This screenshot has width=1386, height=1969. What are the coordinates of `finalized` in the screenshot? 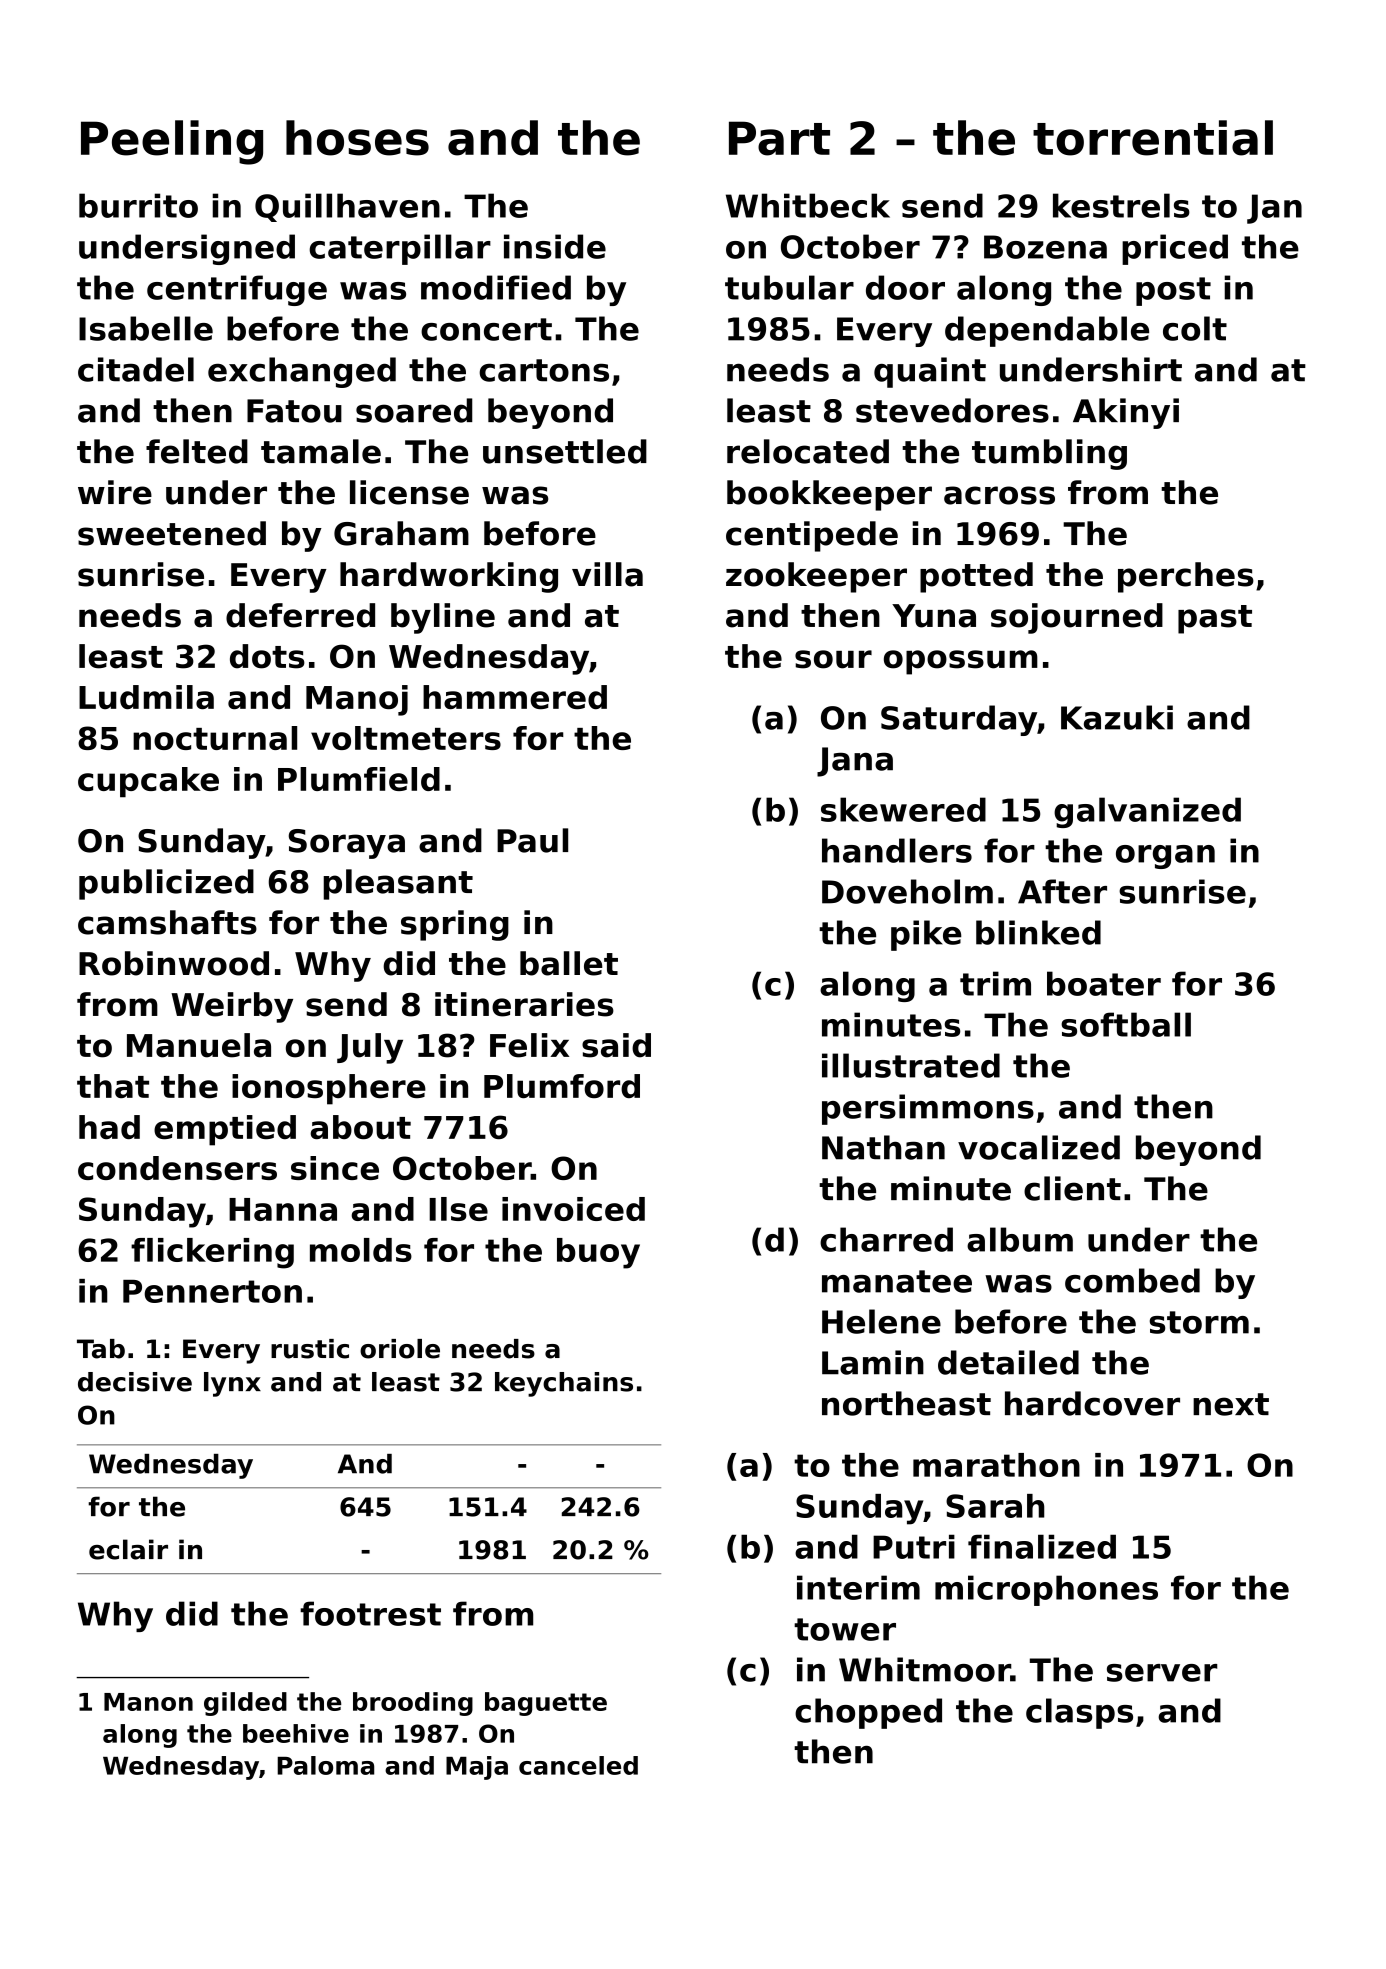 It's located at (1042, 1546).
